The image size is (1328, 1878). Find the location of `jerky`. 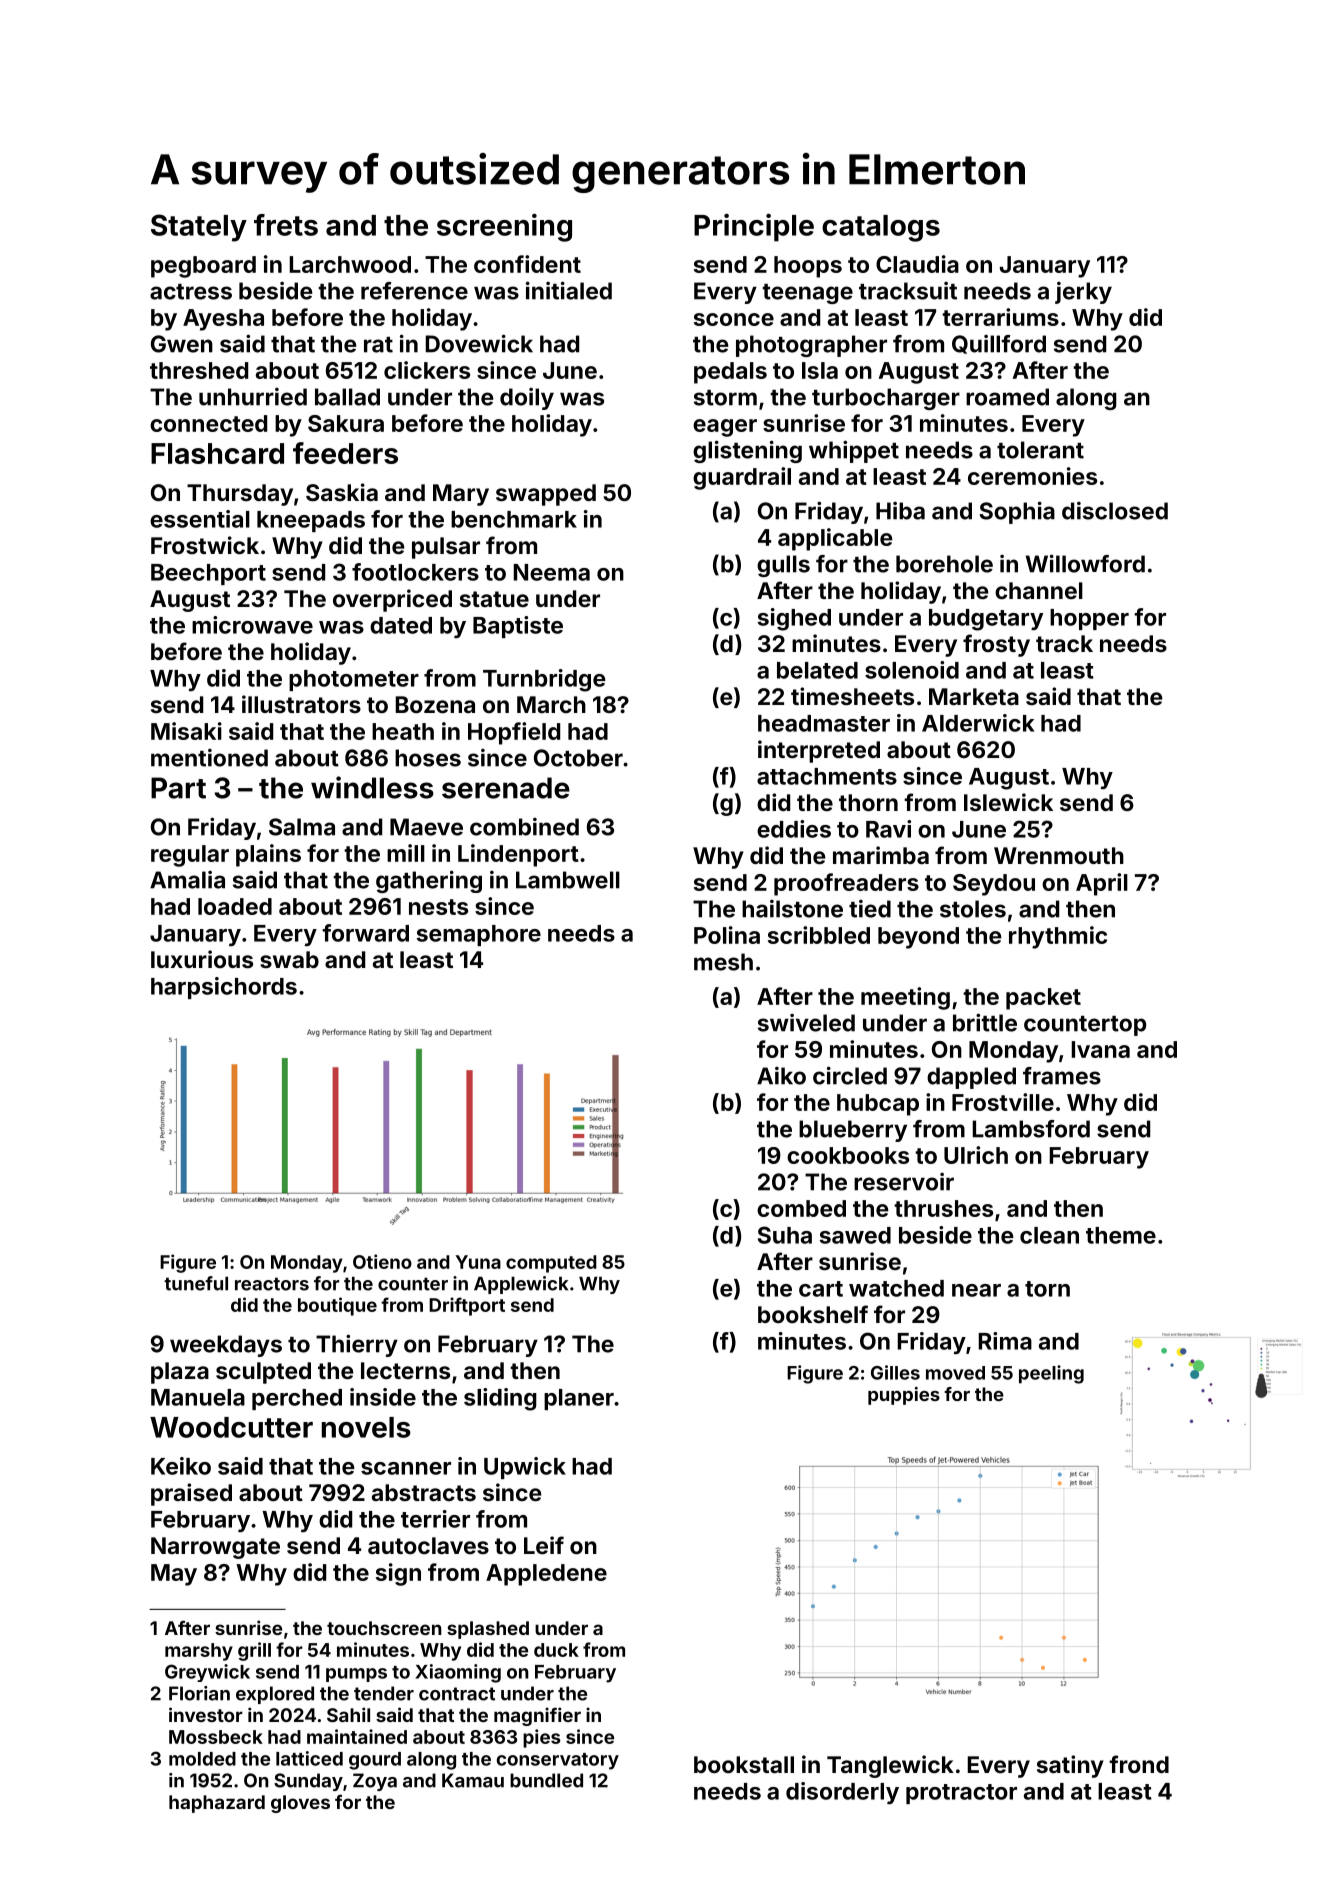

jerky is located at coordinates (1083, 293).
